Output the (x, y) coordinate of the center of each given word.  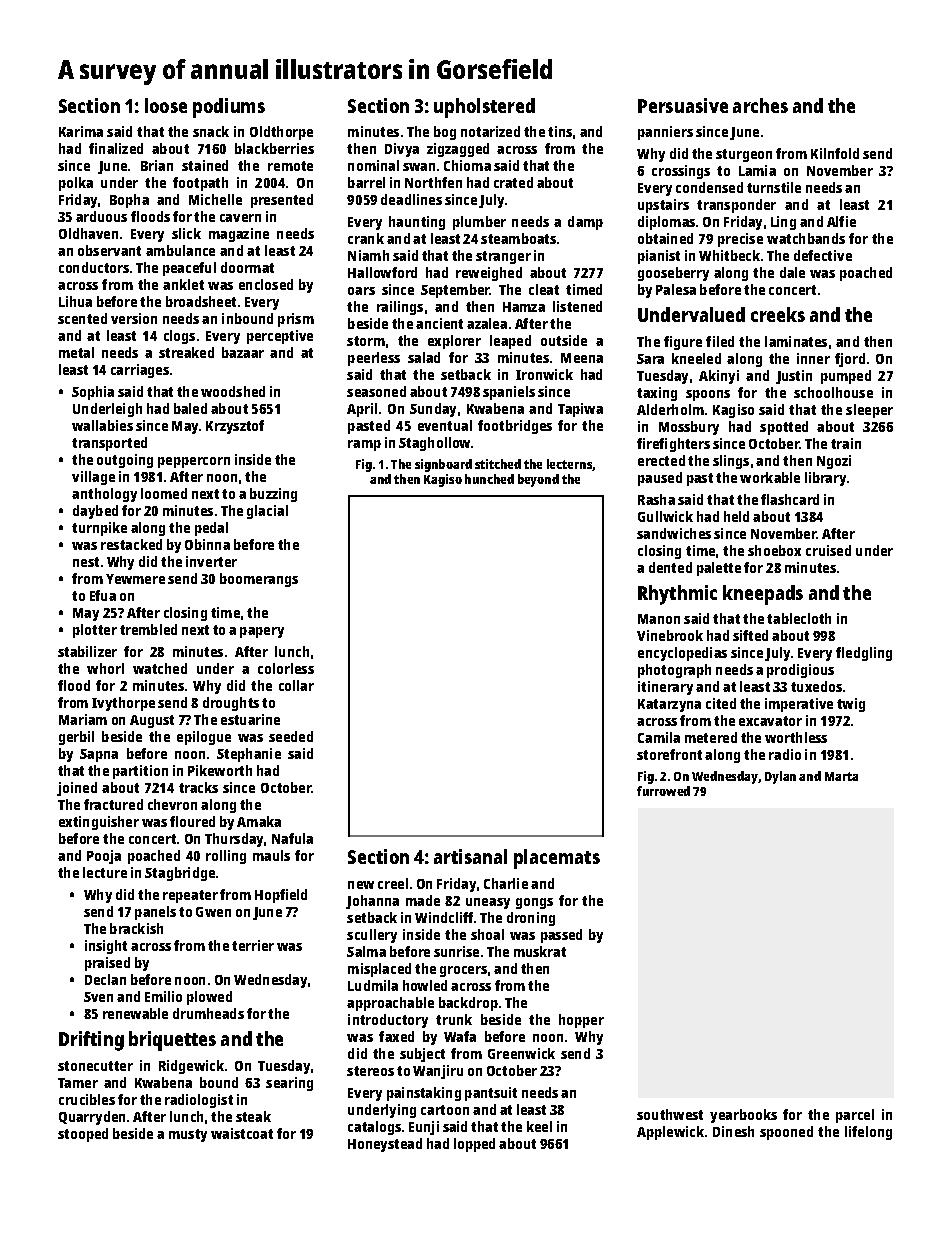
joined (77, 789)
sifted (750, 635)
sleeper (869, 411)
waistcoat (242, 1133)
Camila (659, 737)
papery (262, 632)
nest (86, 562)
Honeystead (385, 1145)
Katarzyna (669, 705)
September (455, 291)
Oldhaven (88, 233)
